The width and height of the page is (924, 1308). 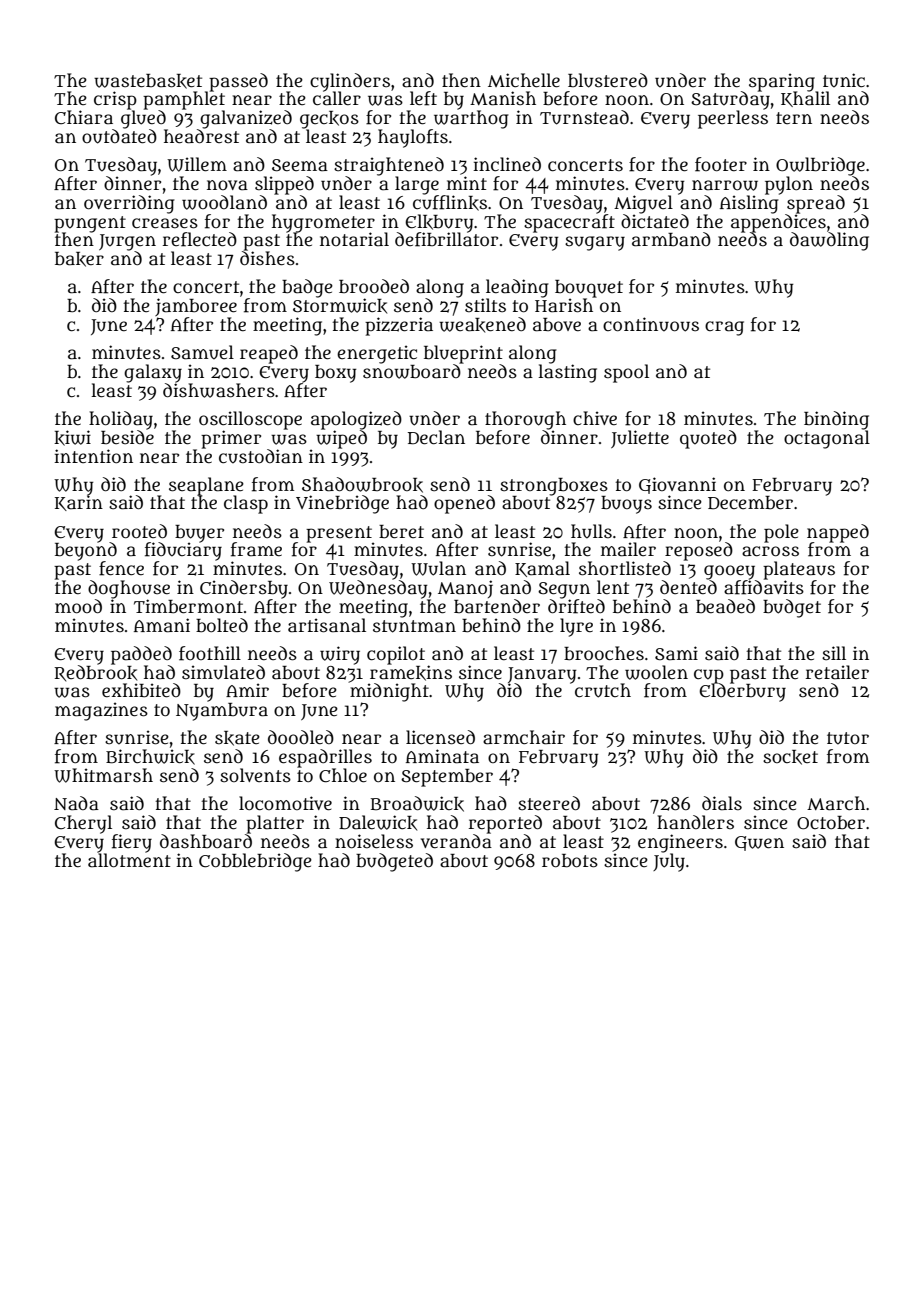 I want to click on Shadowbrook, so click(x=362, y=485).
